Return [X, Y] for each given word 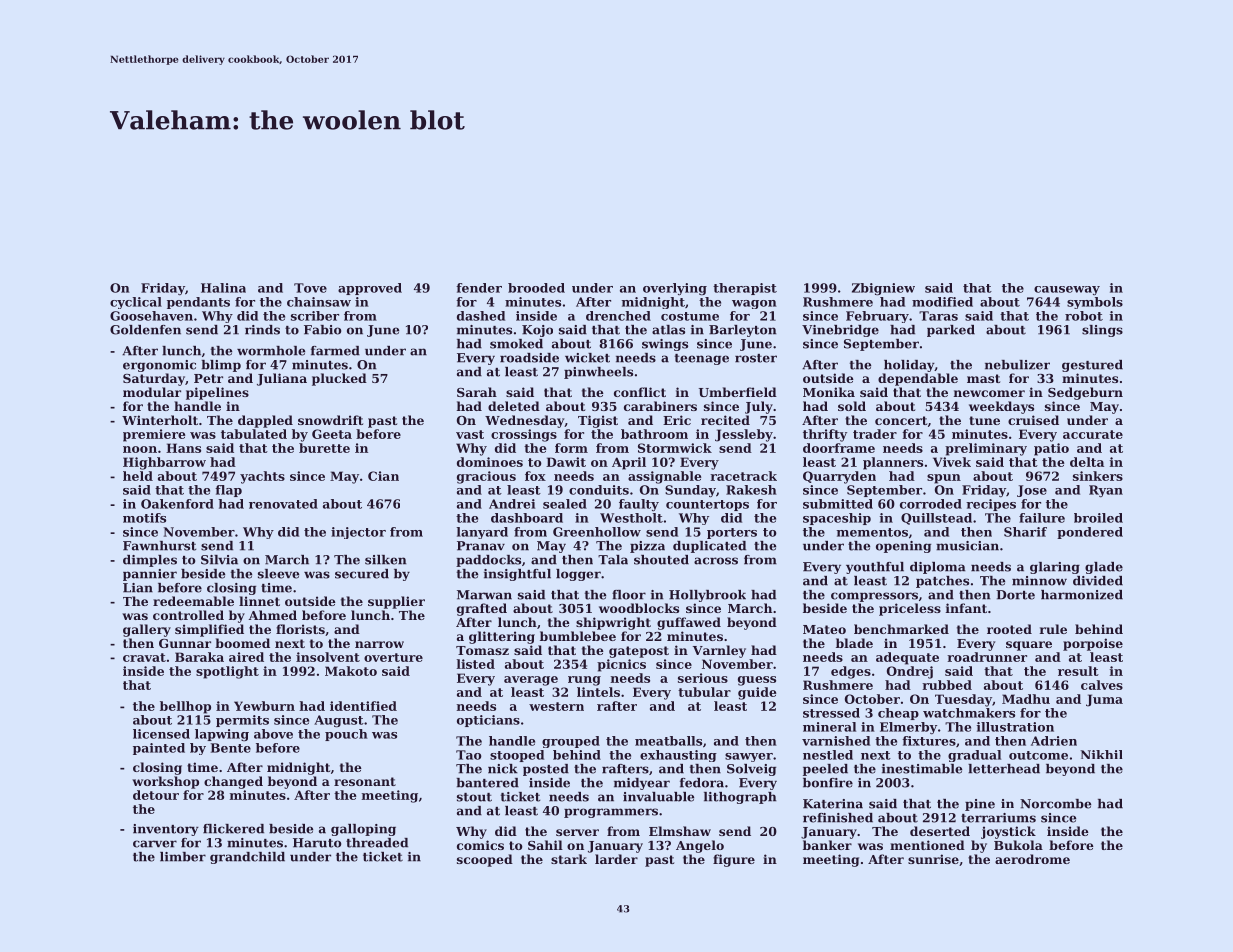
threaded [377, 843]
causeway [1067, 290]
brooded [536, 288]
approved [370, 289]
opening [903, 547]
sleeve [278, 574]
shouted [661, 560]
